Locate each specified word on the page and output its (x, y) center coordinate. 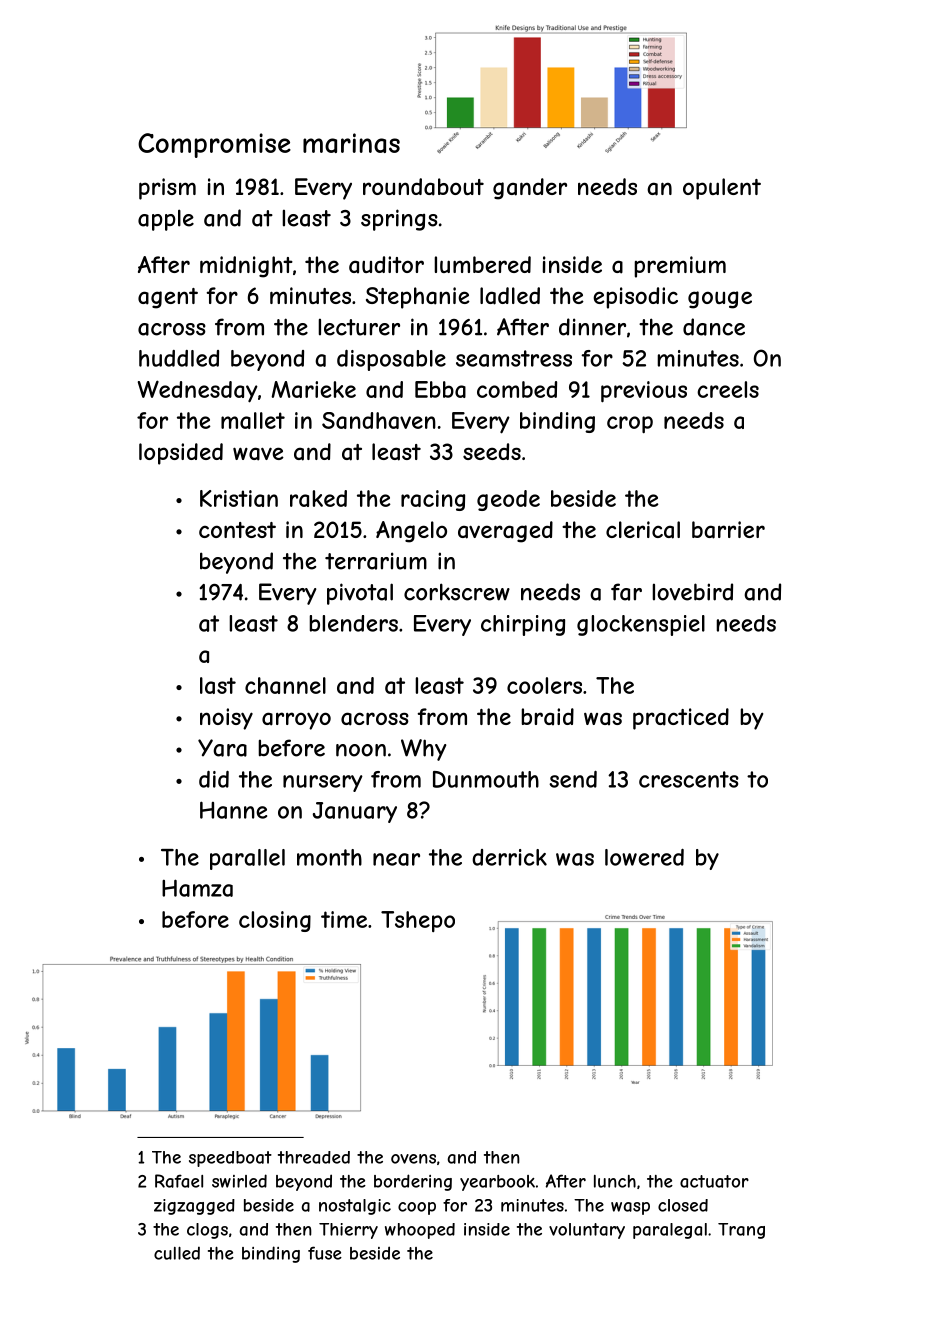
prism (167, 189)
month (329, 857)
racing (433, 500)
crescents (689, 779)
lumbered (482, 264)
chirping (523, 625)
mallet (253, 420)
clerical (643, 530)
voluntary (587, 1231)
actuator (714, 1181)
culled (177, 1253)
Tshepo (418, 921)
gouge (720, 300)
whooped (420, 1231)
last (218, 685)
